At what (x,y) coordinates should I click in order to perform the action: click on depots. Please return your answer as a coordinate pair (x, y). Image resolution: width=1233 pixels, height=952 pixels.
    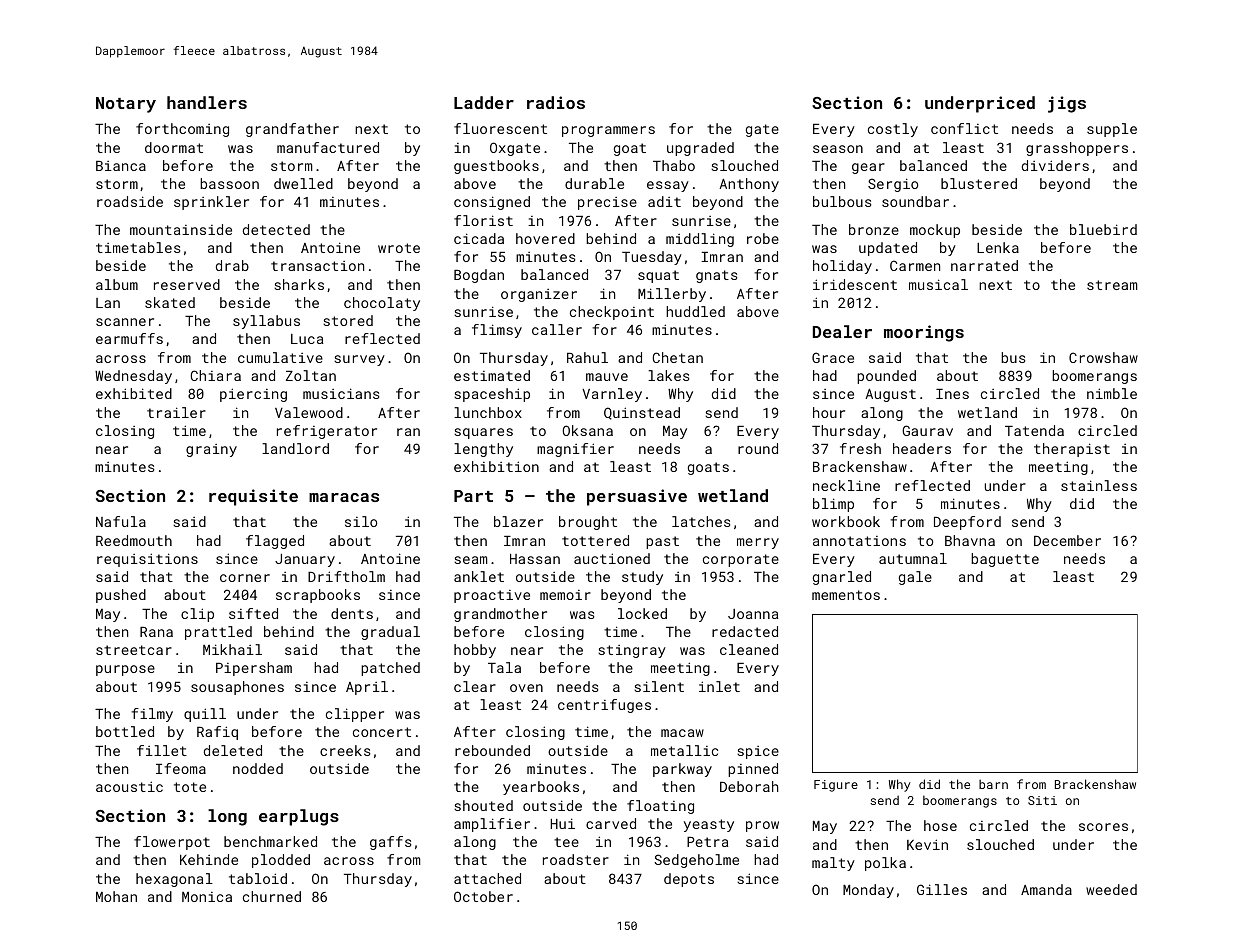
    Looking at the image, I should click on (689, 880).
